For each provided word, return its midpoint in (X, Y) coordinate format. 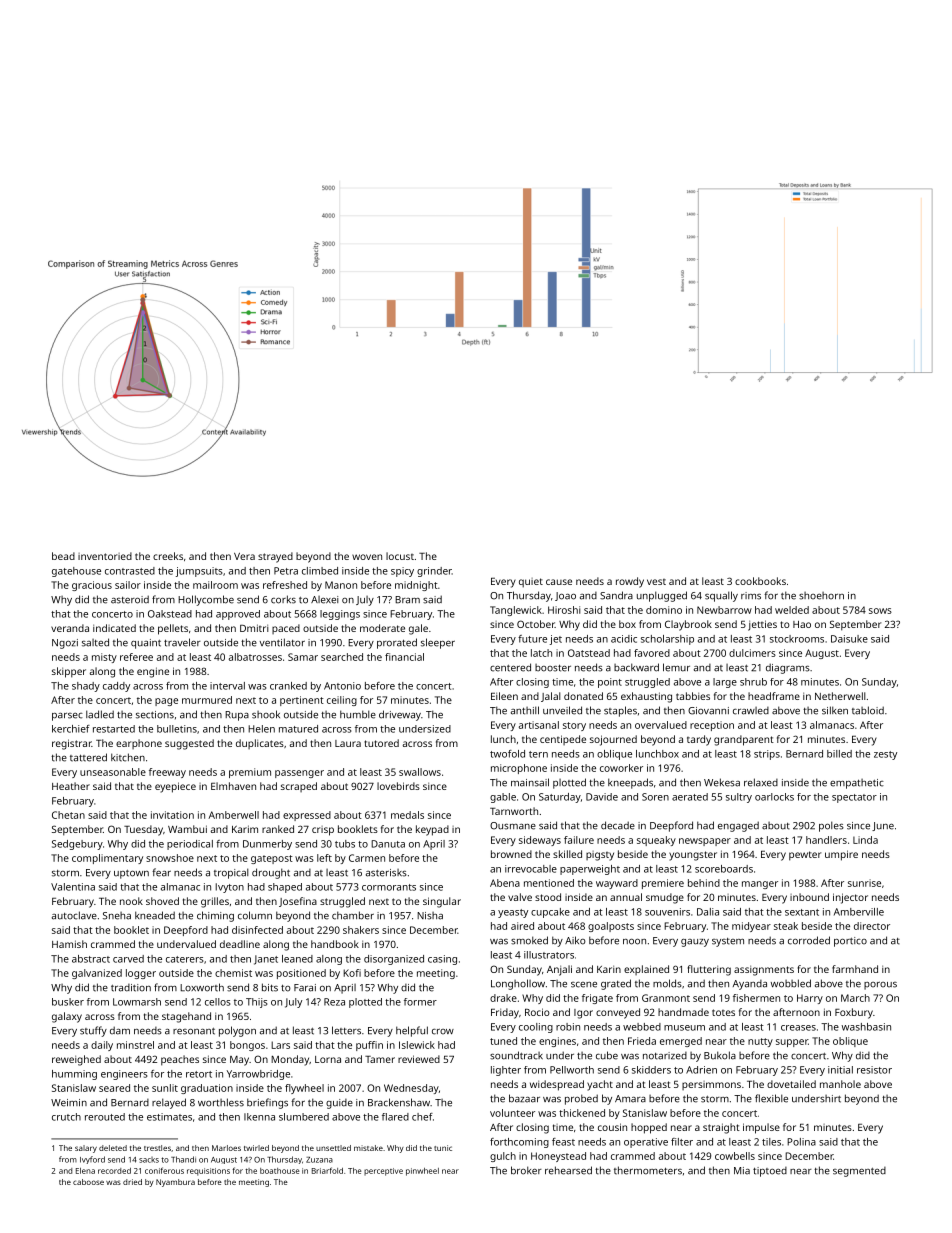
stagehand (186, 1017)
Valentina (73, 887)
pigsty (600, 856)
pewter (805, 856)
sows (880, 611)
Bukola (720, 1055)
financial (404, 657)
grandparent (744, 740)
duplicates (260, 744)
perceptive (383, 1172)
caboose (88, 1182)
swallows (420, 772)
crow (443, 1031)
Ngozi (65, 644)
